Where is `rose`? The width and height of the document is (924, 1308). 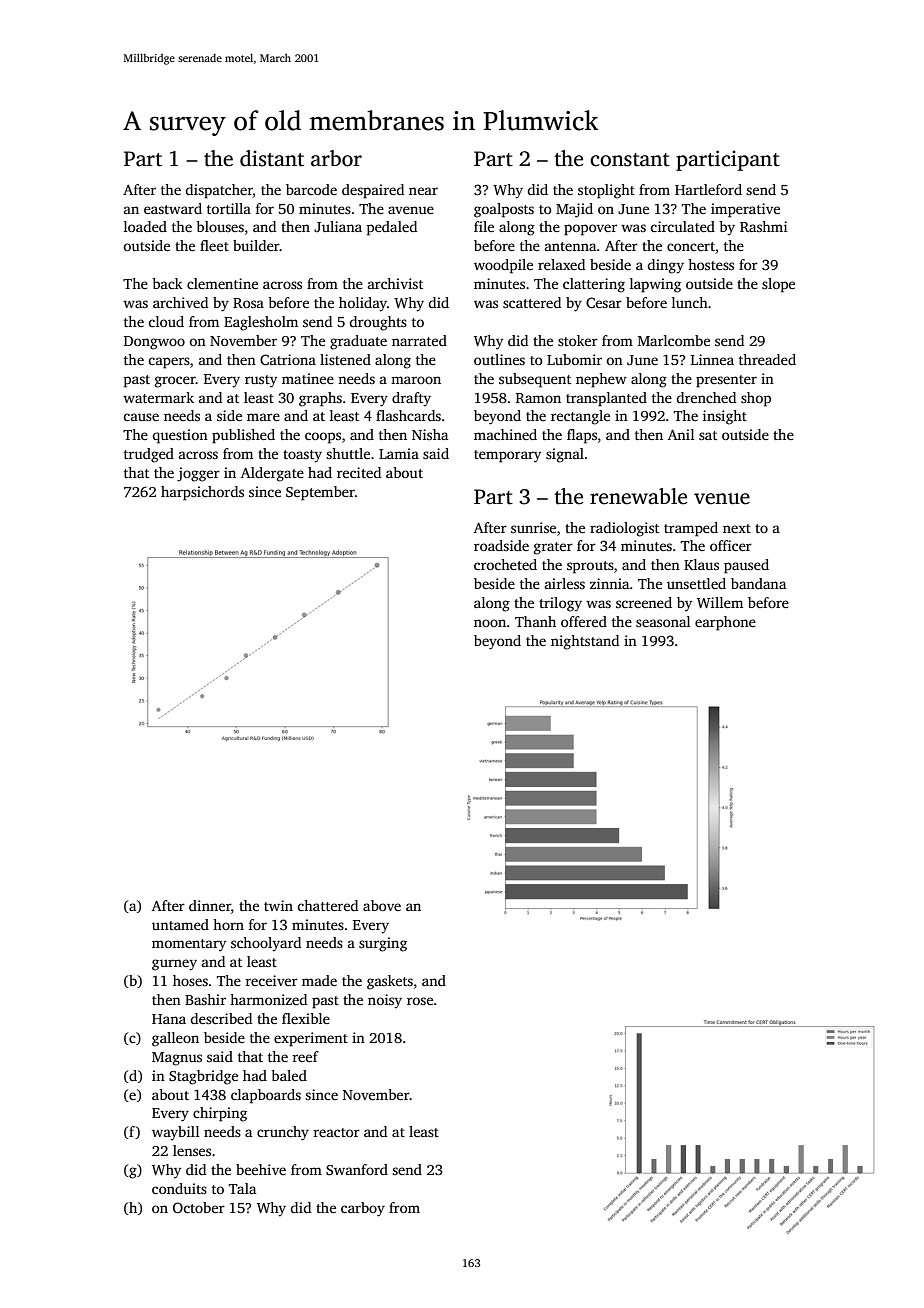
rose is located at coordinates (420, 1001).
